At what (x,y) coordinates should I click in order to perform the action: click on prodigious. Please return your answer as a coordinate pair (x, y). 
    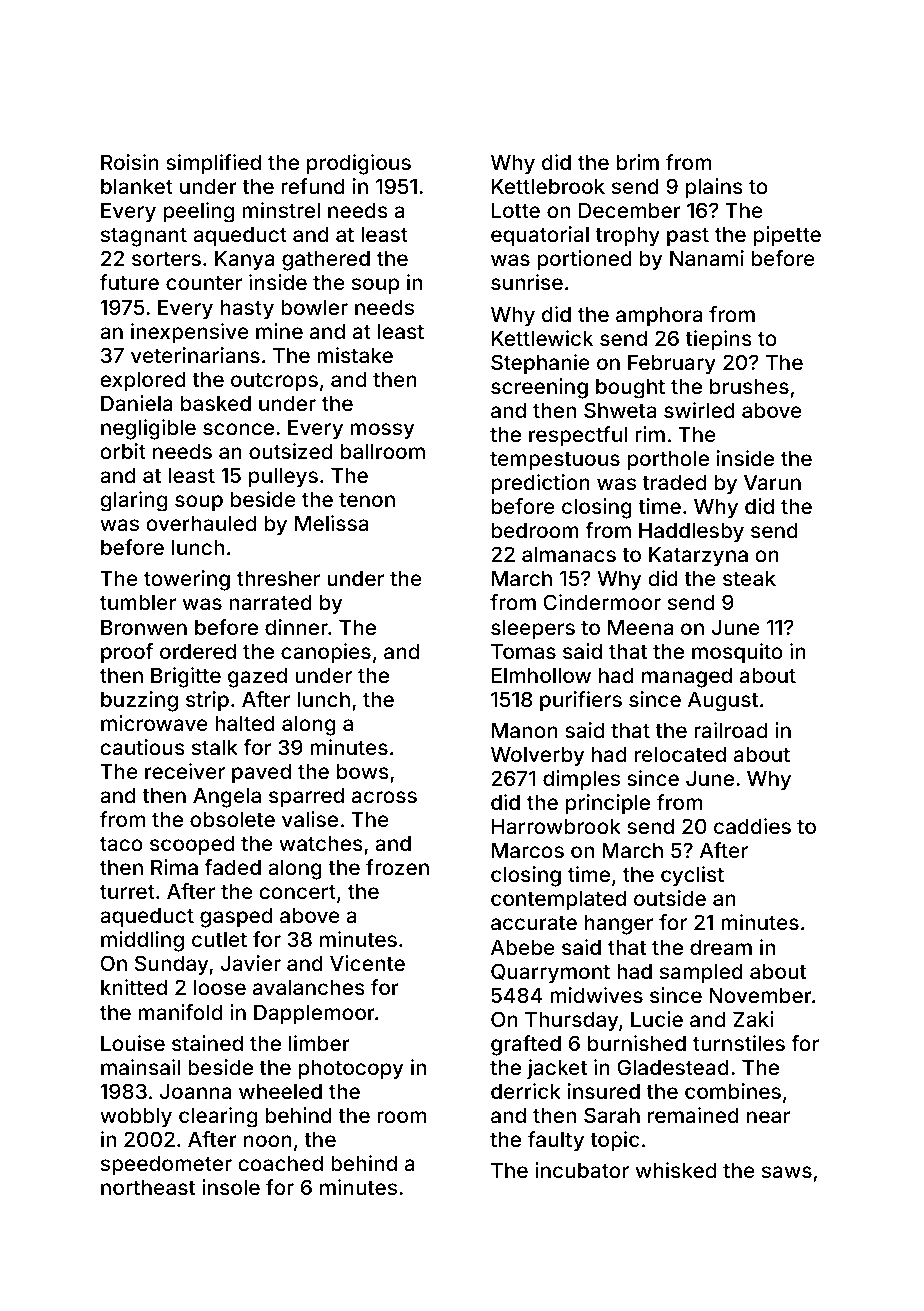
    Looking at the image, I should click on (359, 164).
